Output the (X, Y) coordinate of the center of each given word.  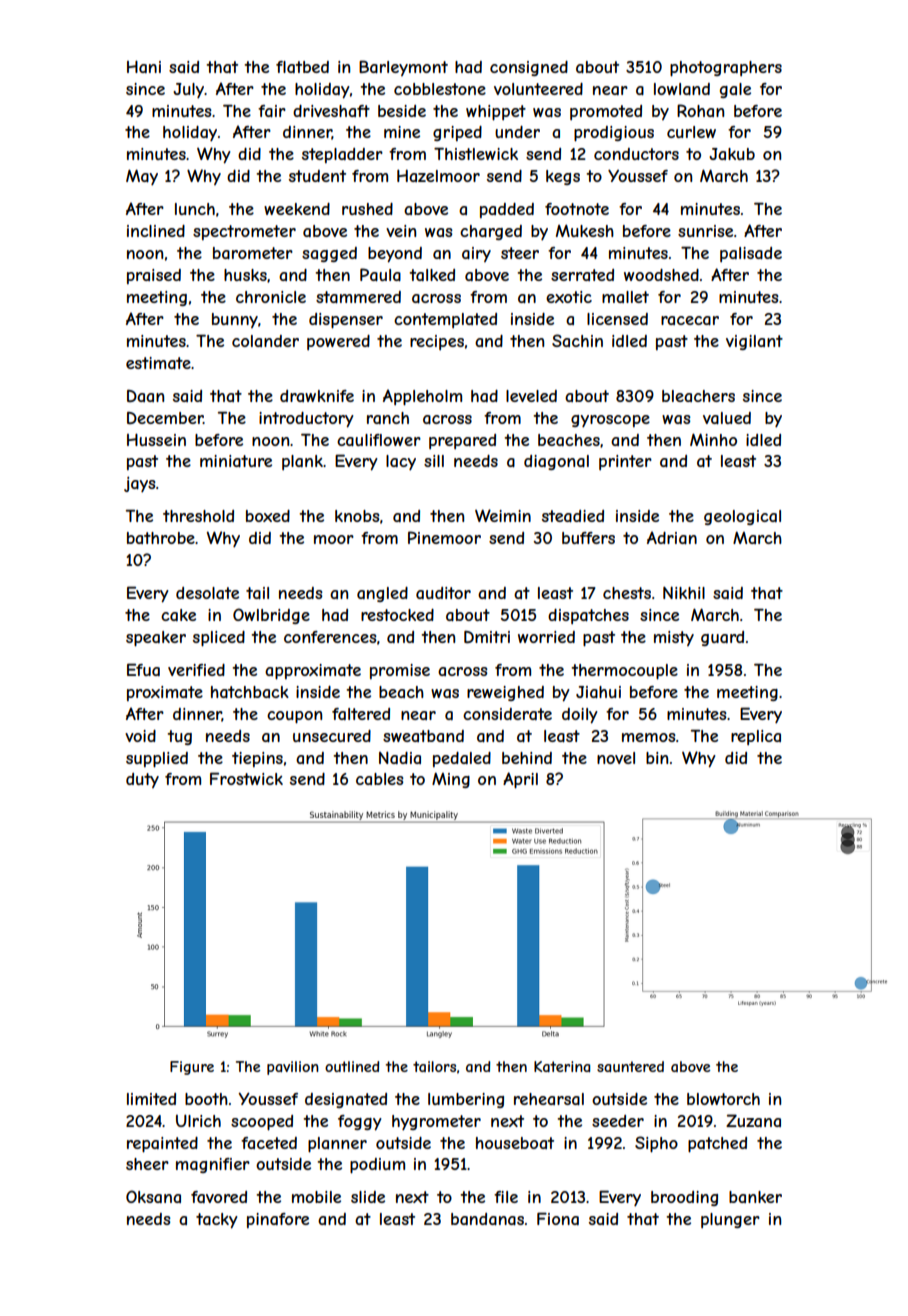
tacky (217, 1221)
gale (735, 90)
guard (722, 638)
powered (338, 342)
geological (742, 517)
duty (142, 780)
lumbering (466, 1100)
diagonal (556, 462)
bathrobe (161, 538)
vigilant (754, 342)
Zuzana (753, 1120)
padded (507, 210)
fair (272, 111)
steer (520, 253)
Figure (192, 1068)
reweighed (505, 693)
